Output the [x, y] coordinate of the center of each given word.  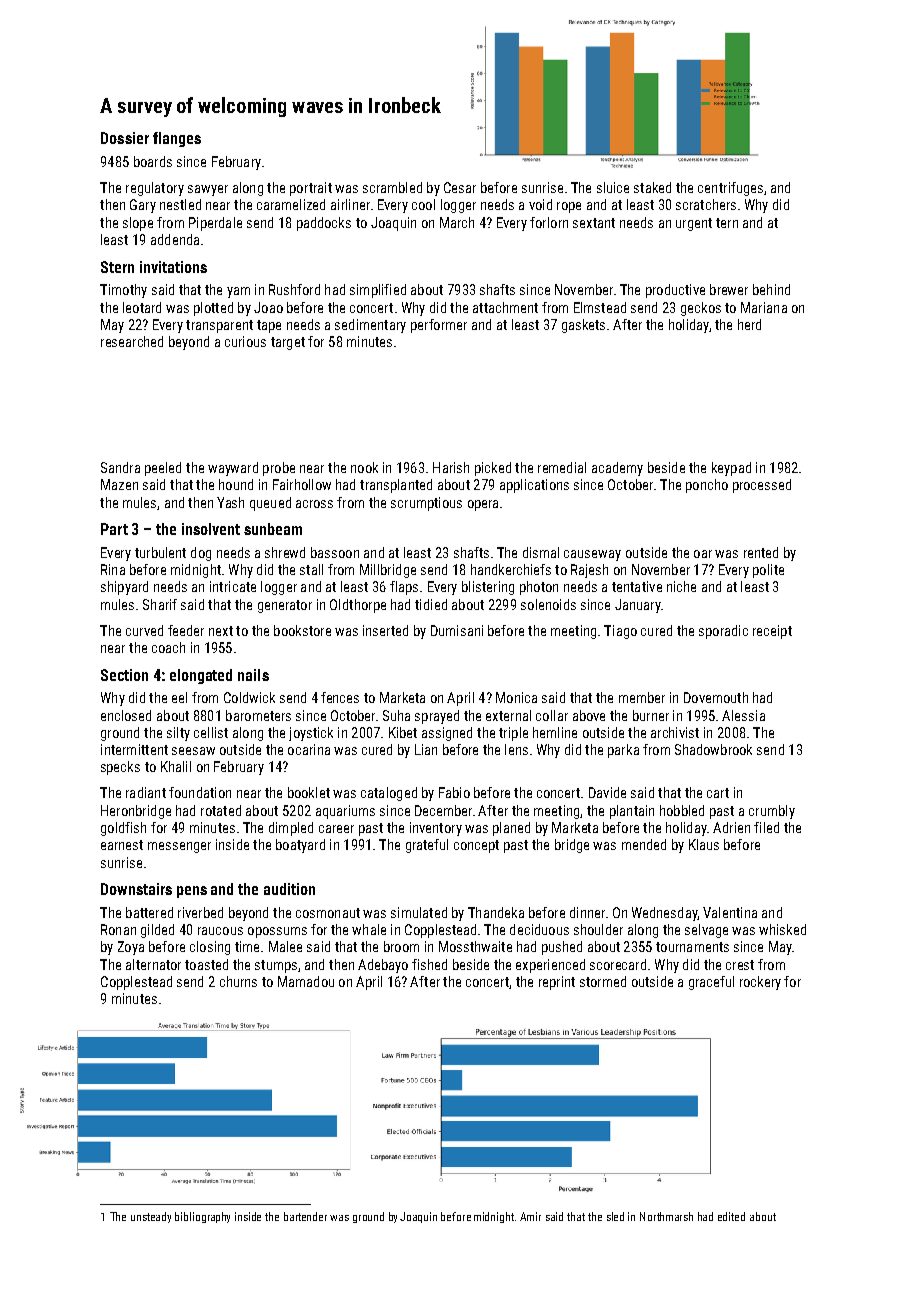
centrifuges [730, 189]
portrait [311, 189]
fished [429, 964]
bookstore [302, 630]
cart [718, 793]
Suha [396, 715]
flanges [177, 139]
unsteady [151, 1217]
